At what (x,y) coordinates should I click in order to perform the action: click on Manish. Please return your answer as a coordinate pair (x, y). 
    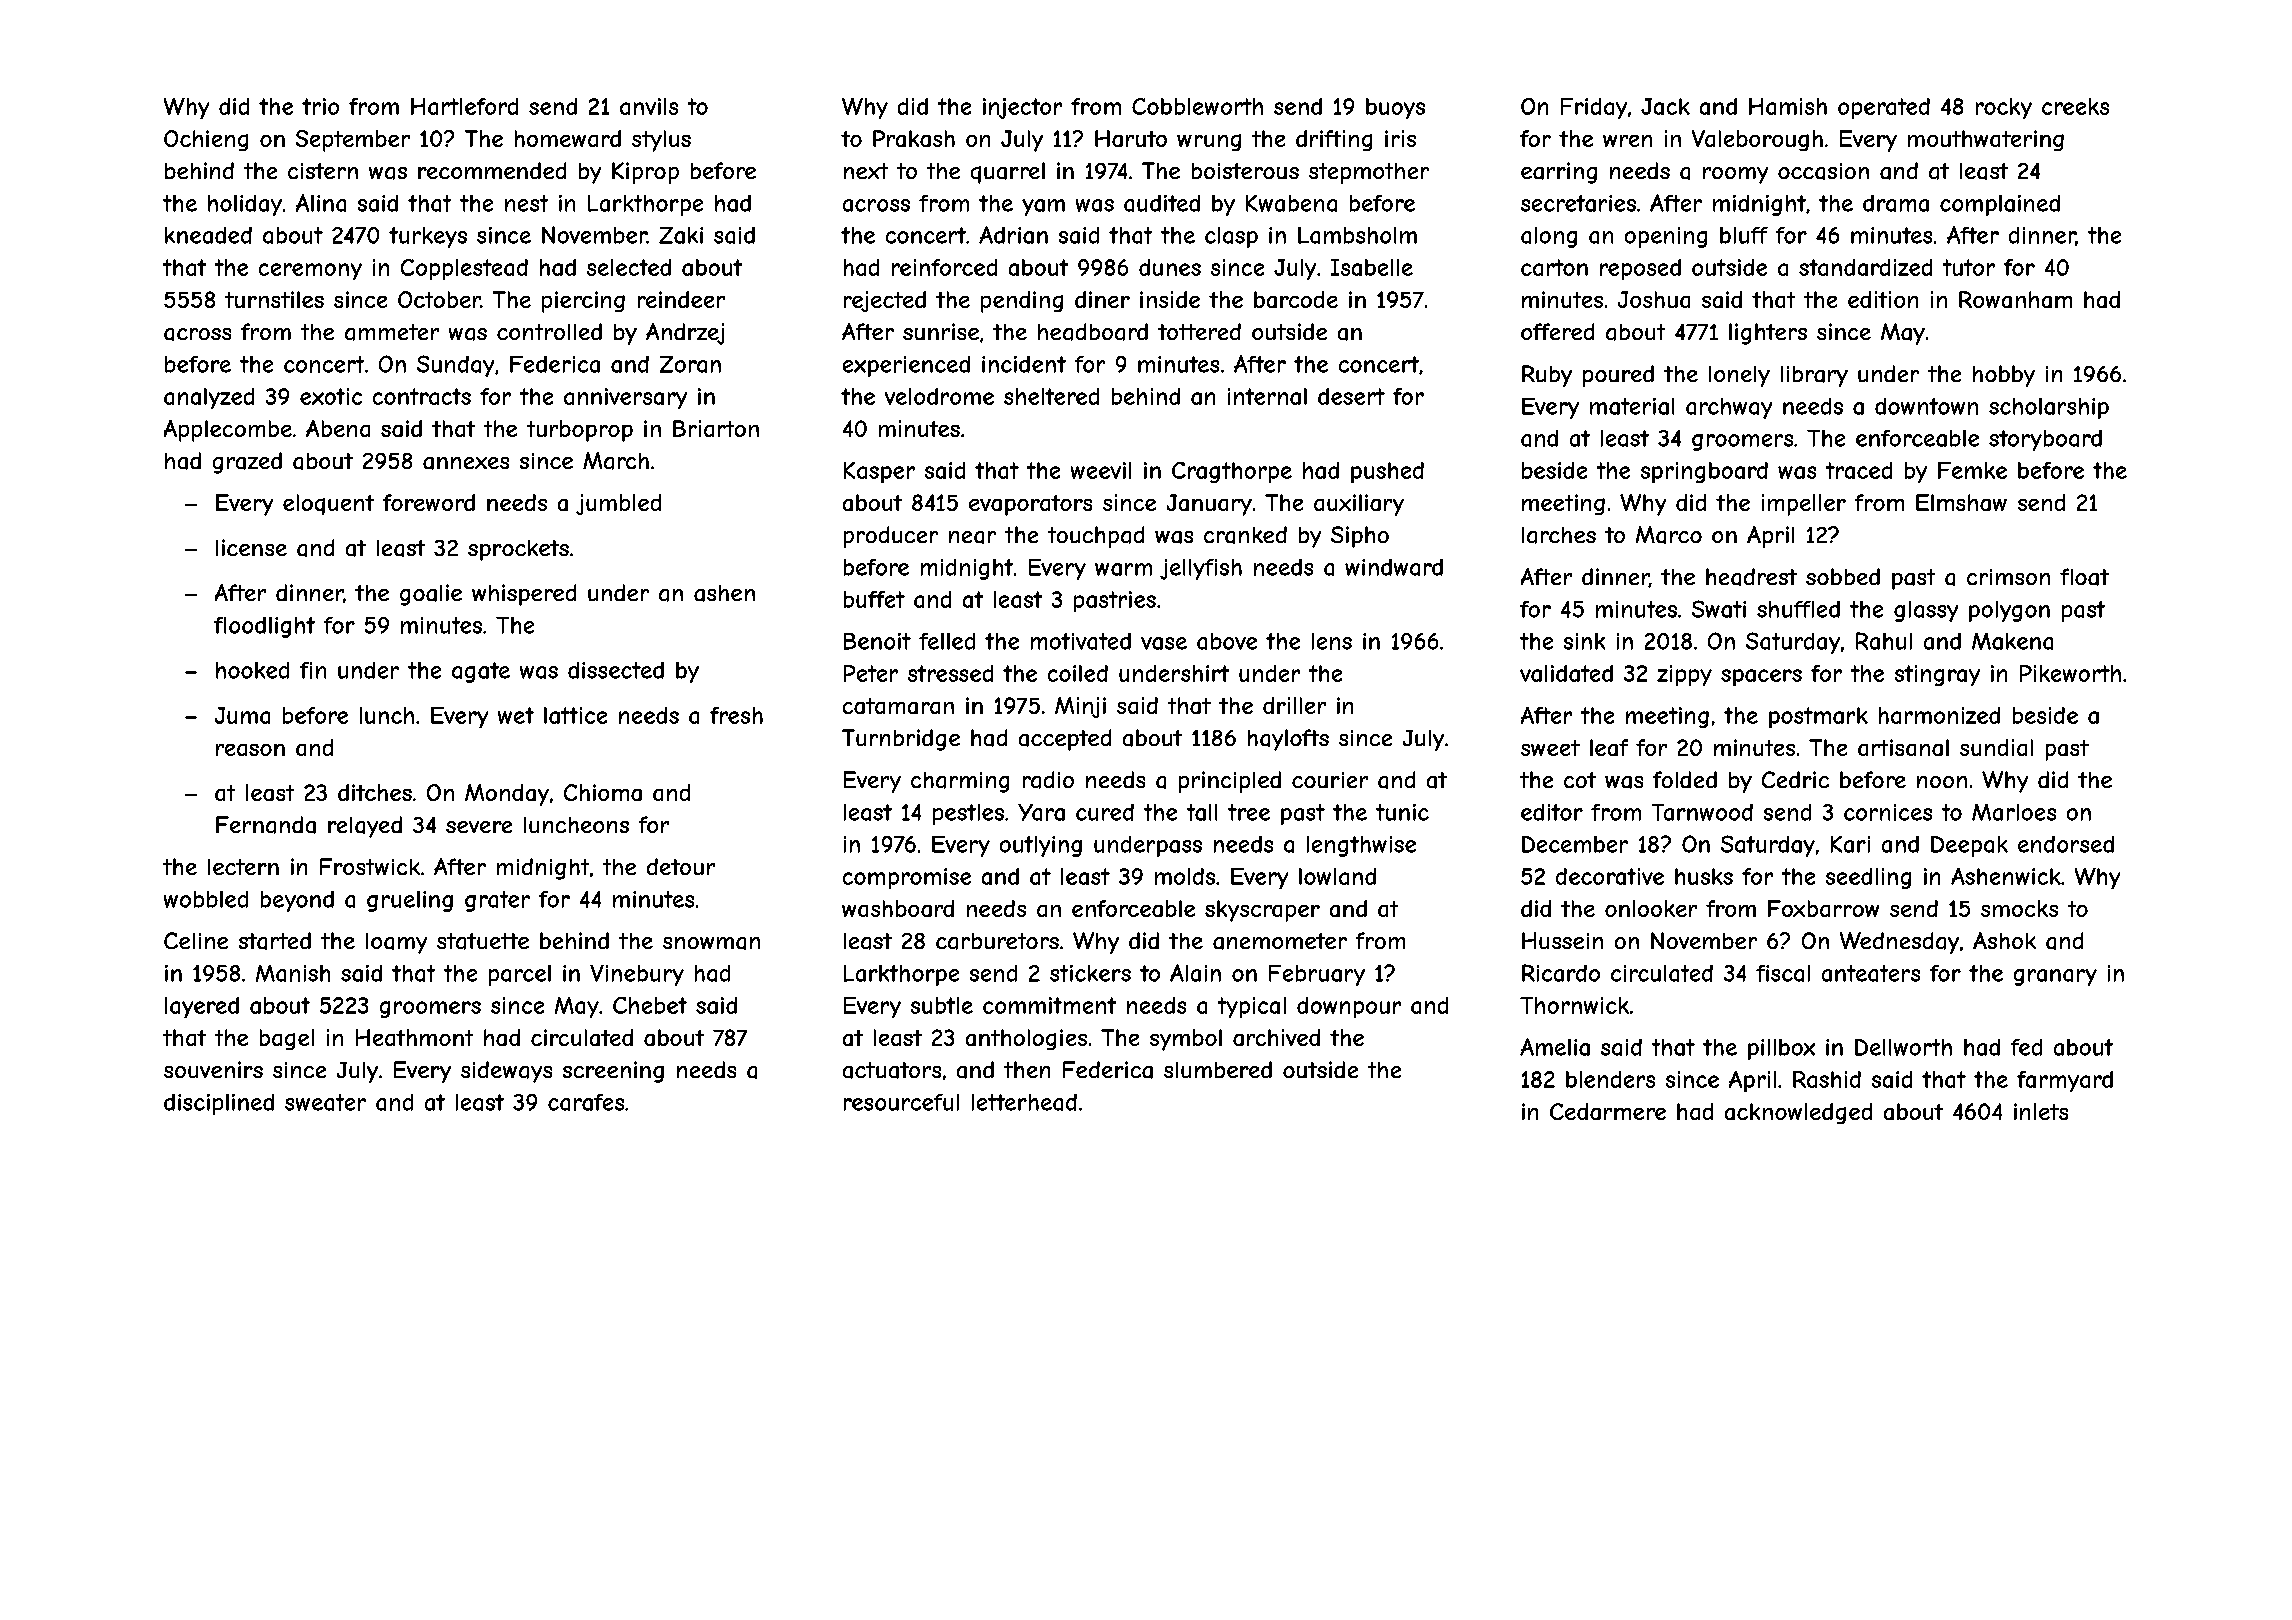
    Looking at the image, I should click on (293, 973).
